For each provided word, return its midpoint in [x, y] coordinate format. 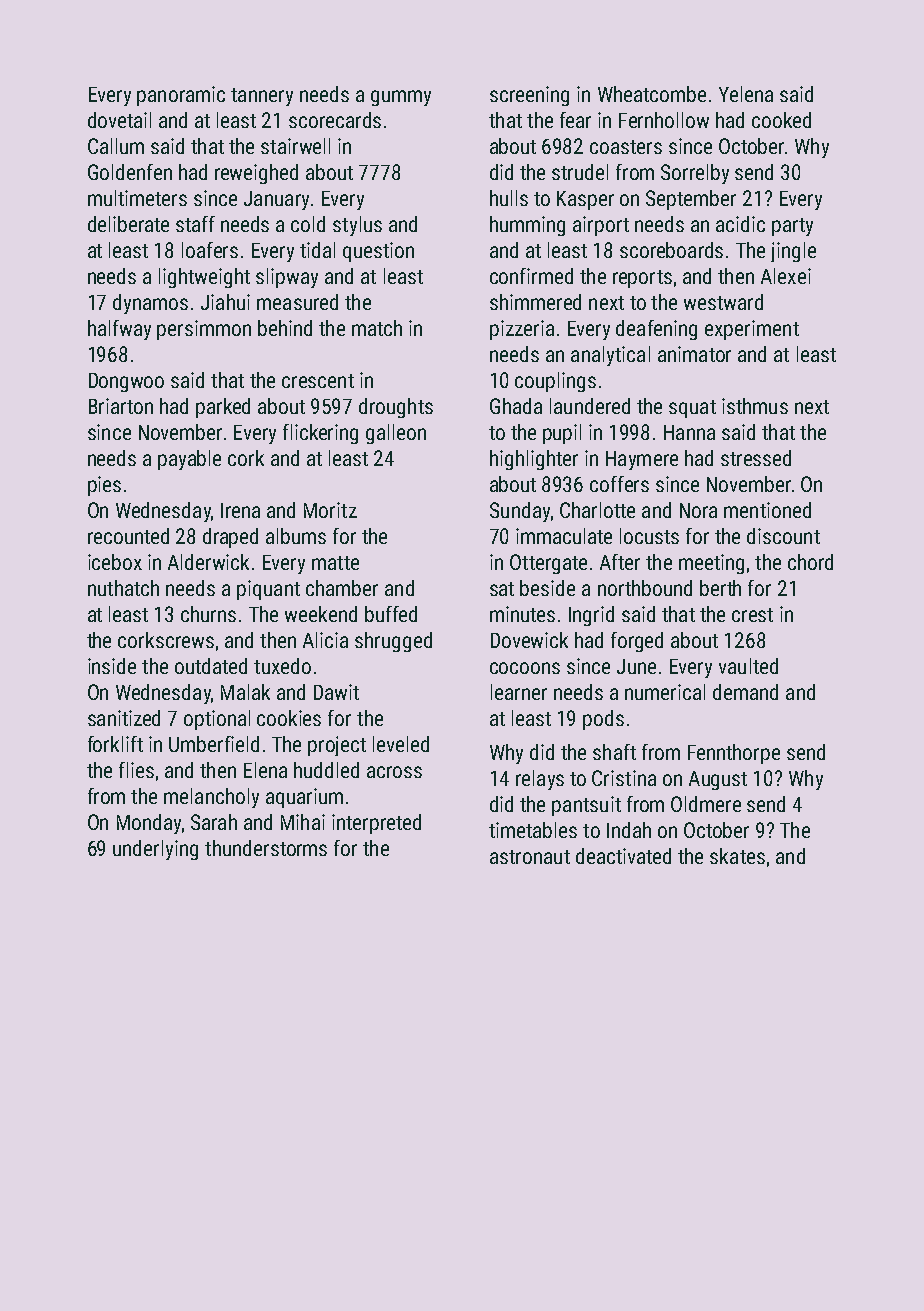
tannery [262, 97]
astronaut [530, 857]
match [377, 328]
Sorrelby [695, 174]
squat [692, 409]
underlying [155, 850]
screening [529, 96]
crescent [318, 381]
